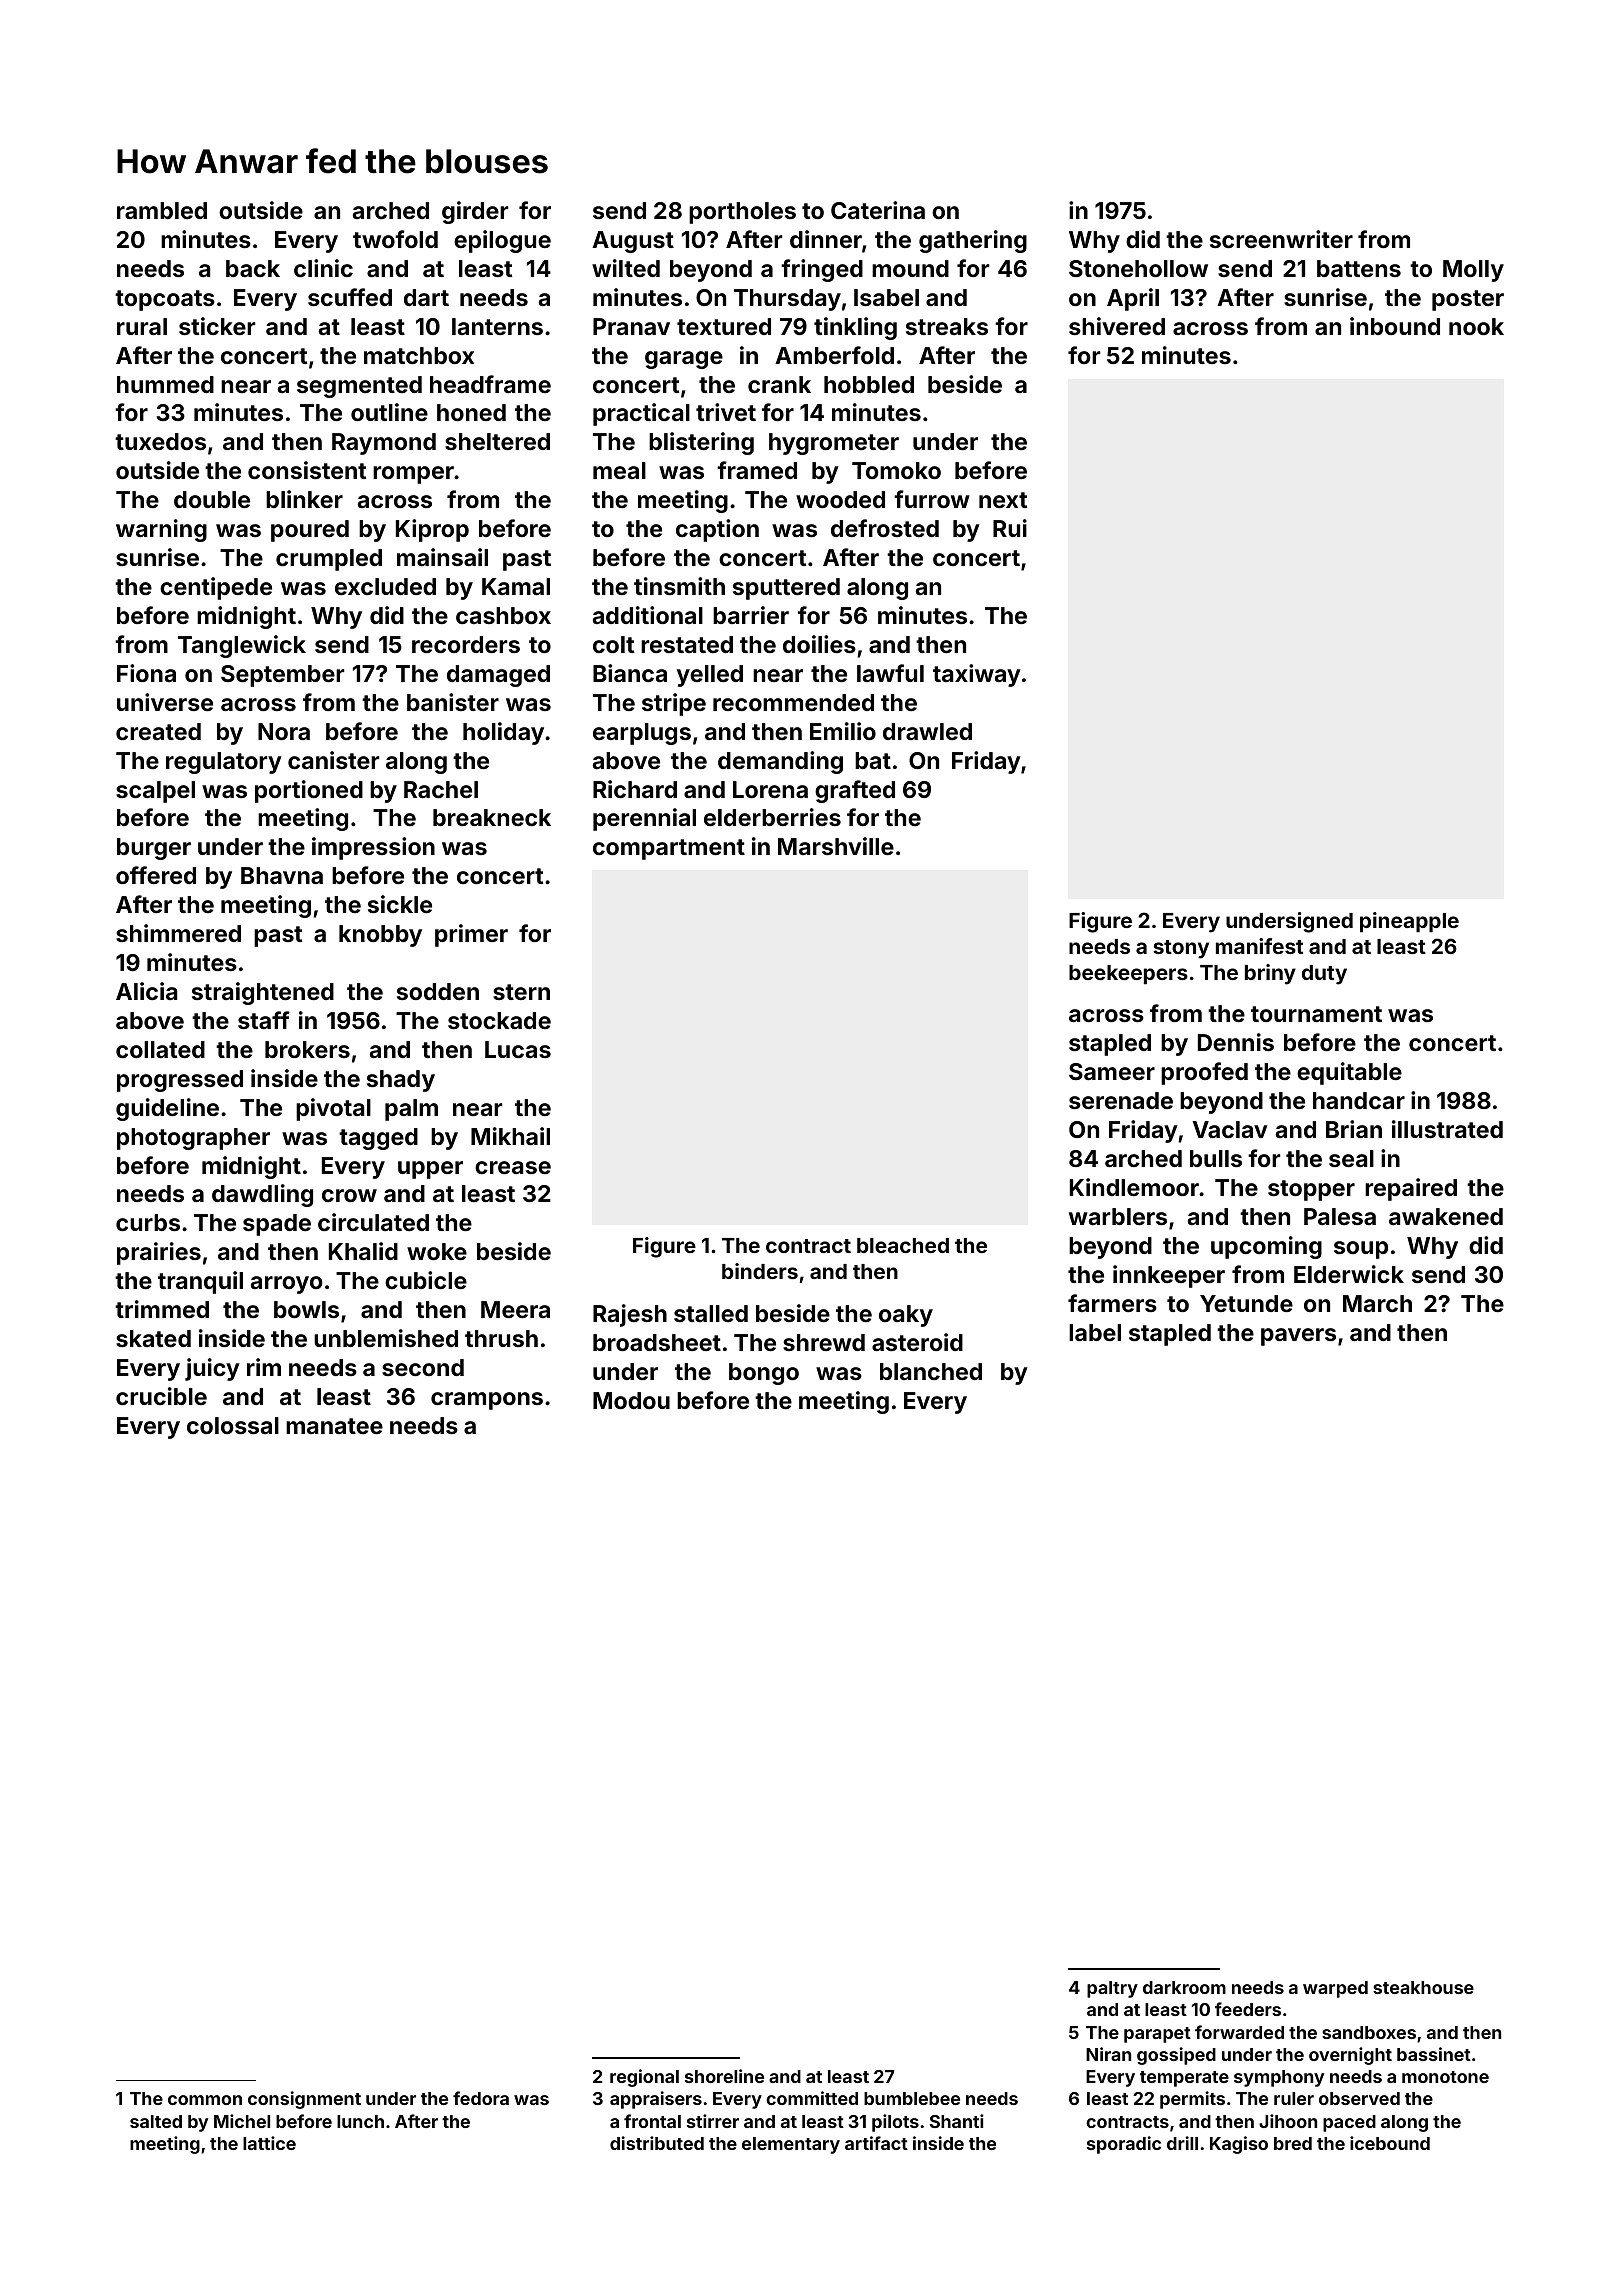  I want to click on lattice, so click(269, 2143).
